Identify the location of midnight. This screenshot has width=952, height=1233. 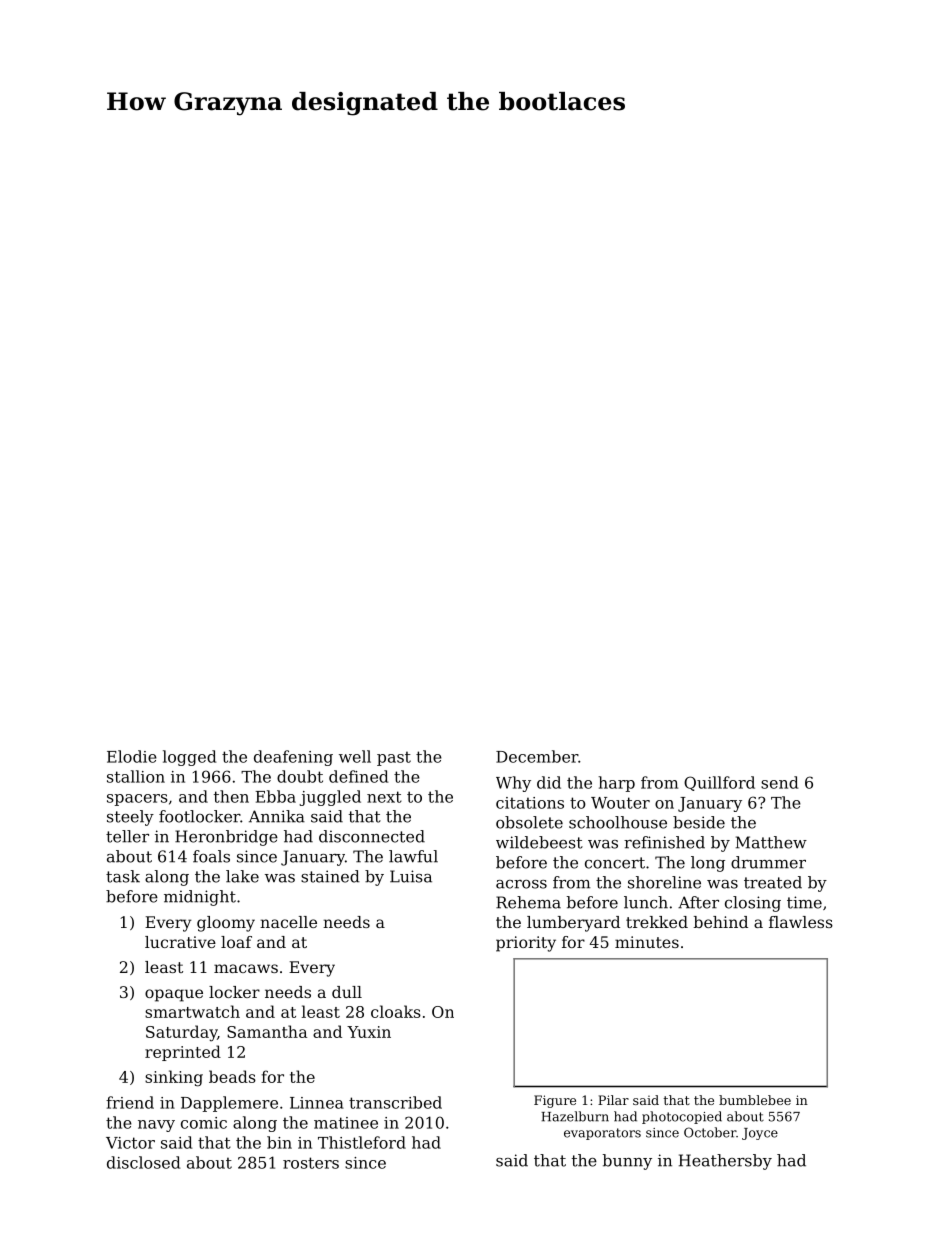
(200, 898).
